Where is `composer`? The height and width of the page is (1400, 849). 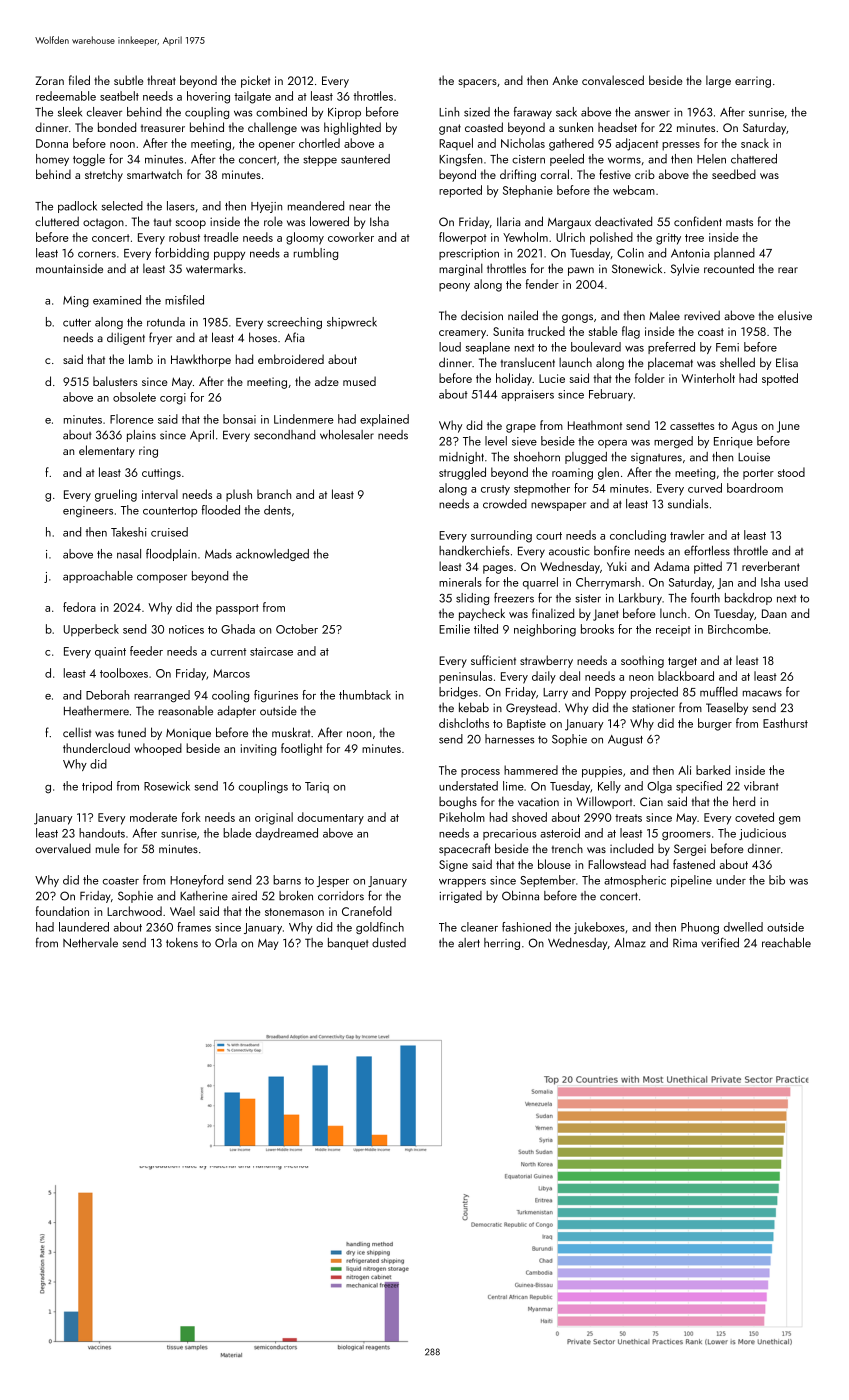
composer is located at coordinates (162, 578).
